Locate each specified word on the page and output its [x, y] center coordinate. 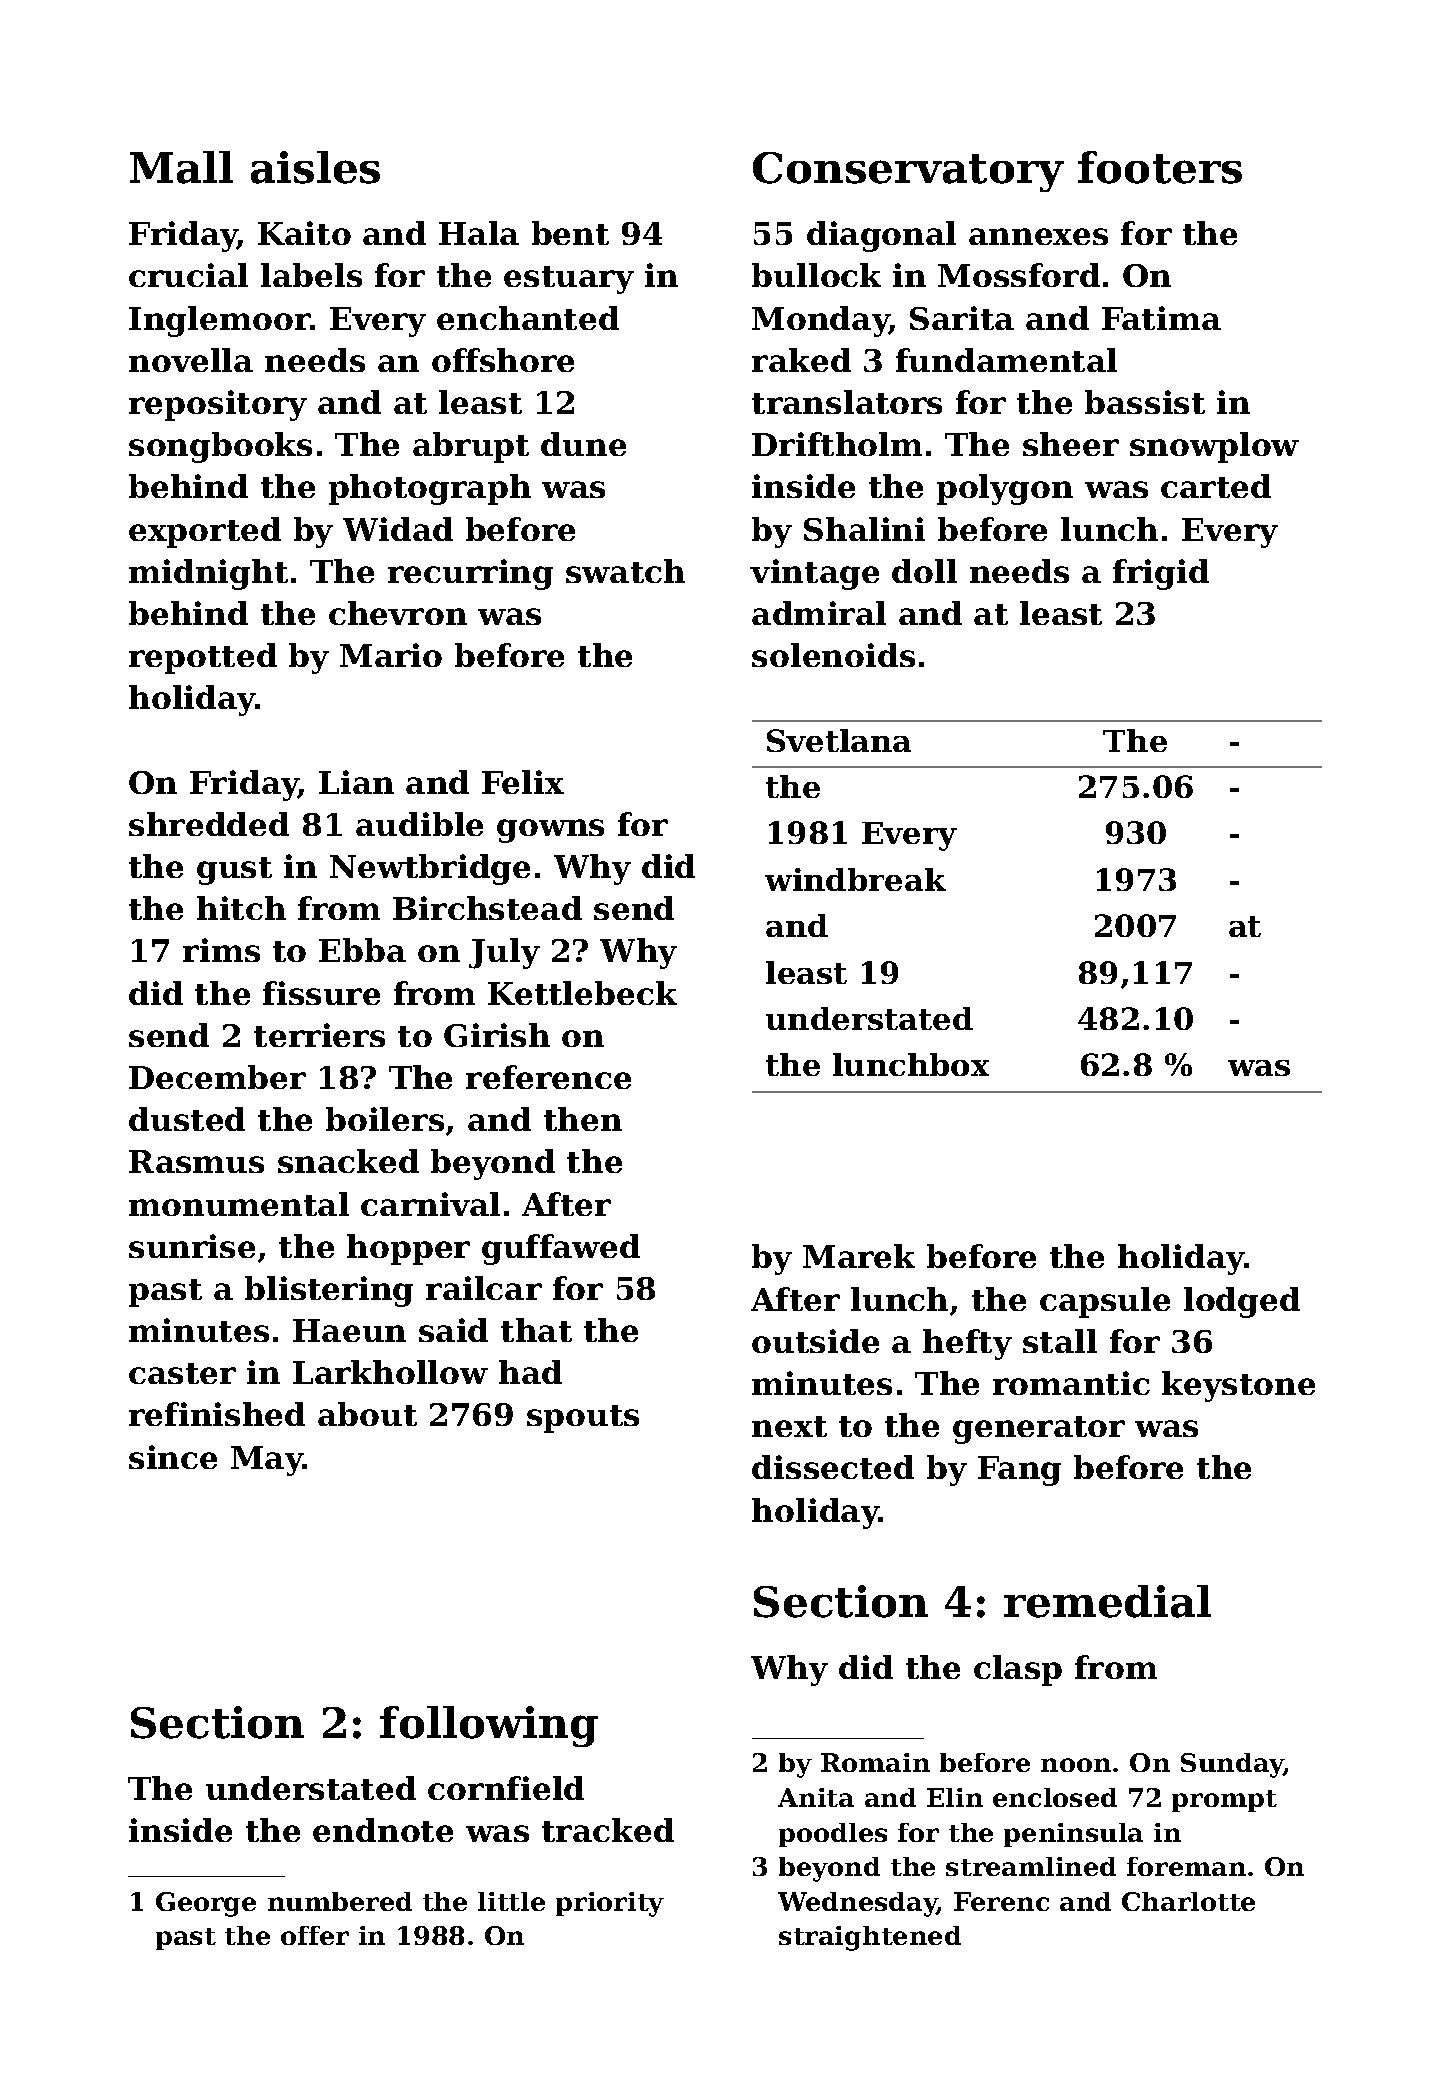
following [489, 1726]
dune [583, 444]
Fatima [1161, 318]
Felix [523, 782]
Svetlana [839, 740]
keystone [1238, 1386]
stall [1060, 1341]
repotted [203, 658]
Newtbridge [430, 869]
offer [315, 1935]
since [173, 1457]
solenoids [833, 655]
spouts [583, 1419]
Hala [479, 233]
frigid [1161, 574]
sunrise [192, 1246]
